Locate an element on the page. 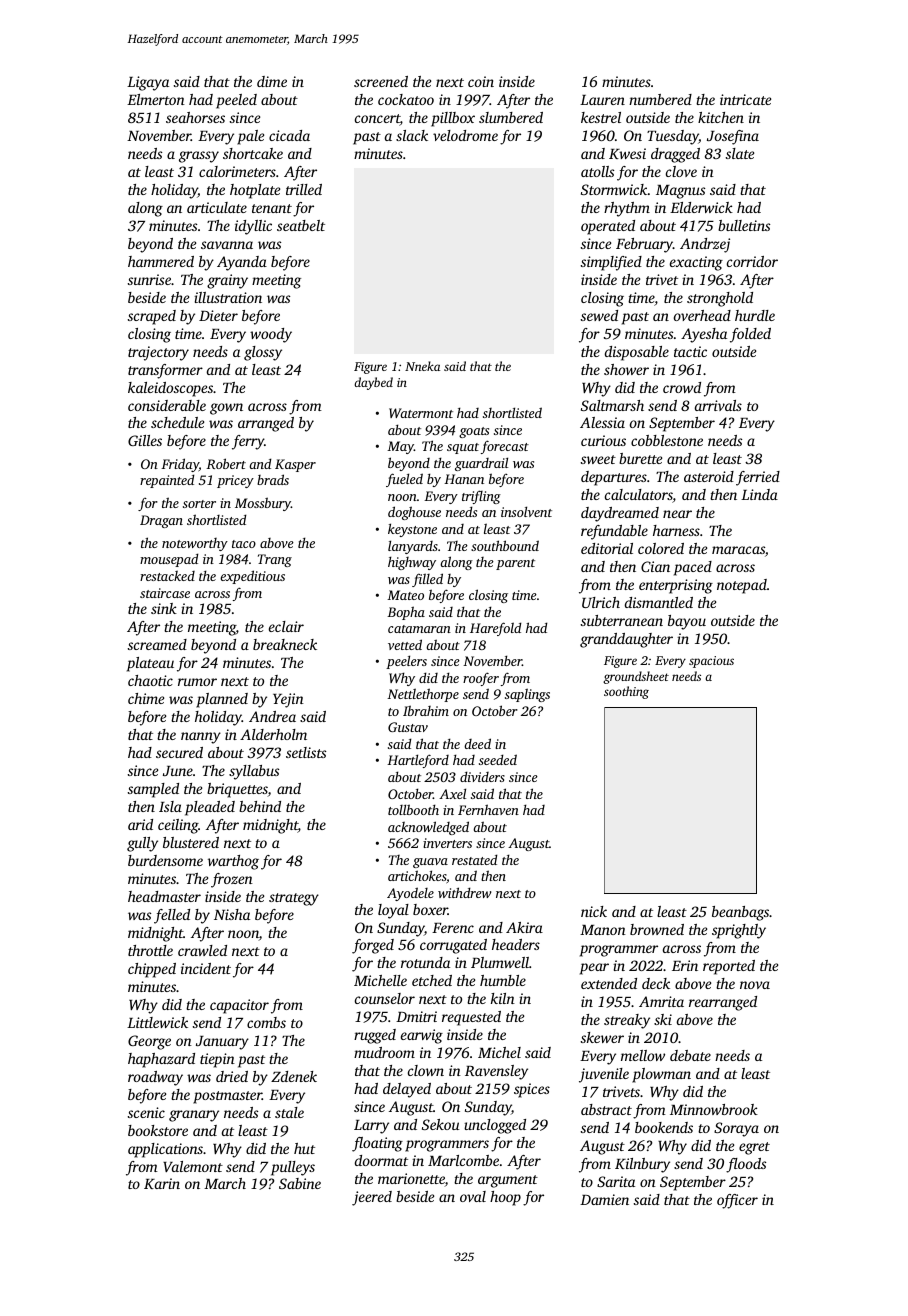 This page has width=908, height=1316. intricate is located at coordinates (745, 99).
